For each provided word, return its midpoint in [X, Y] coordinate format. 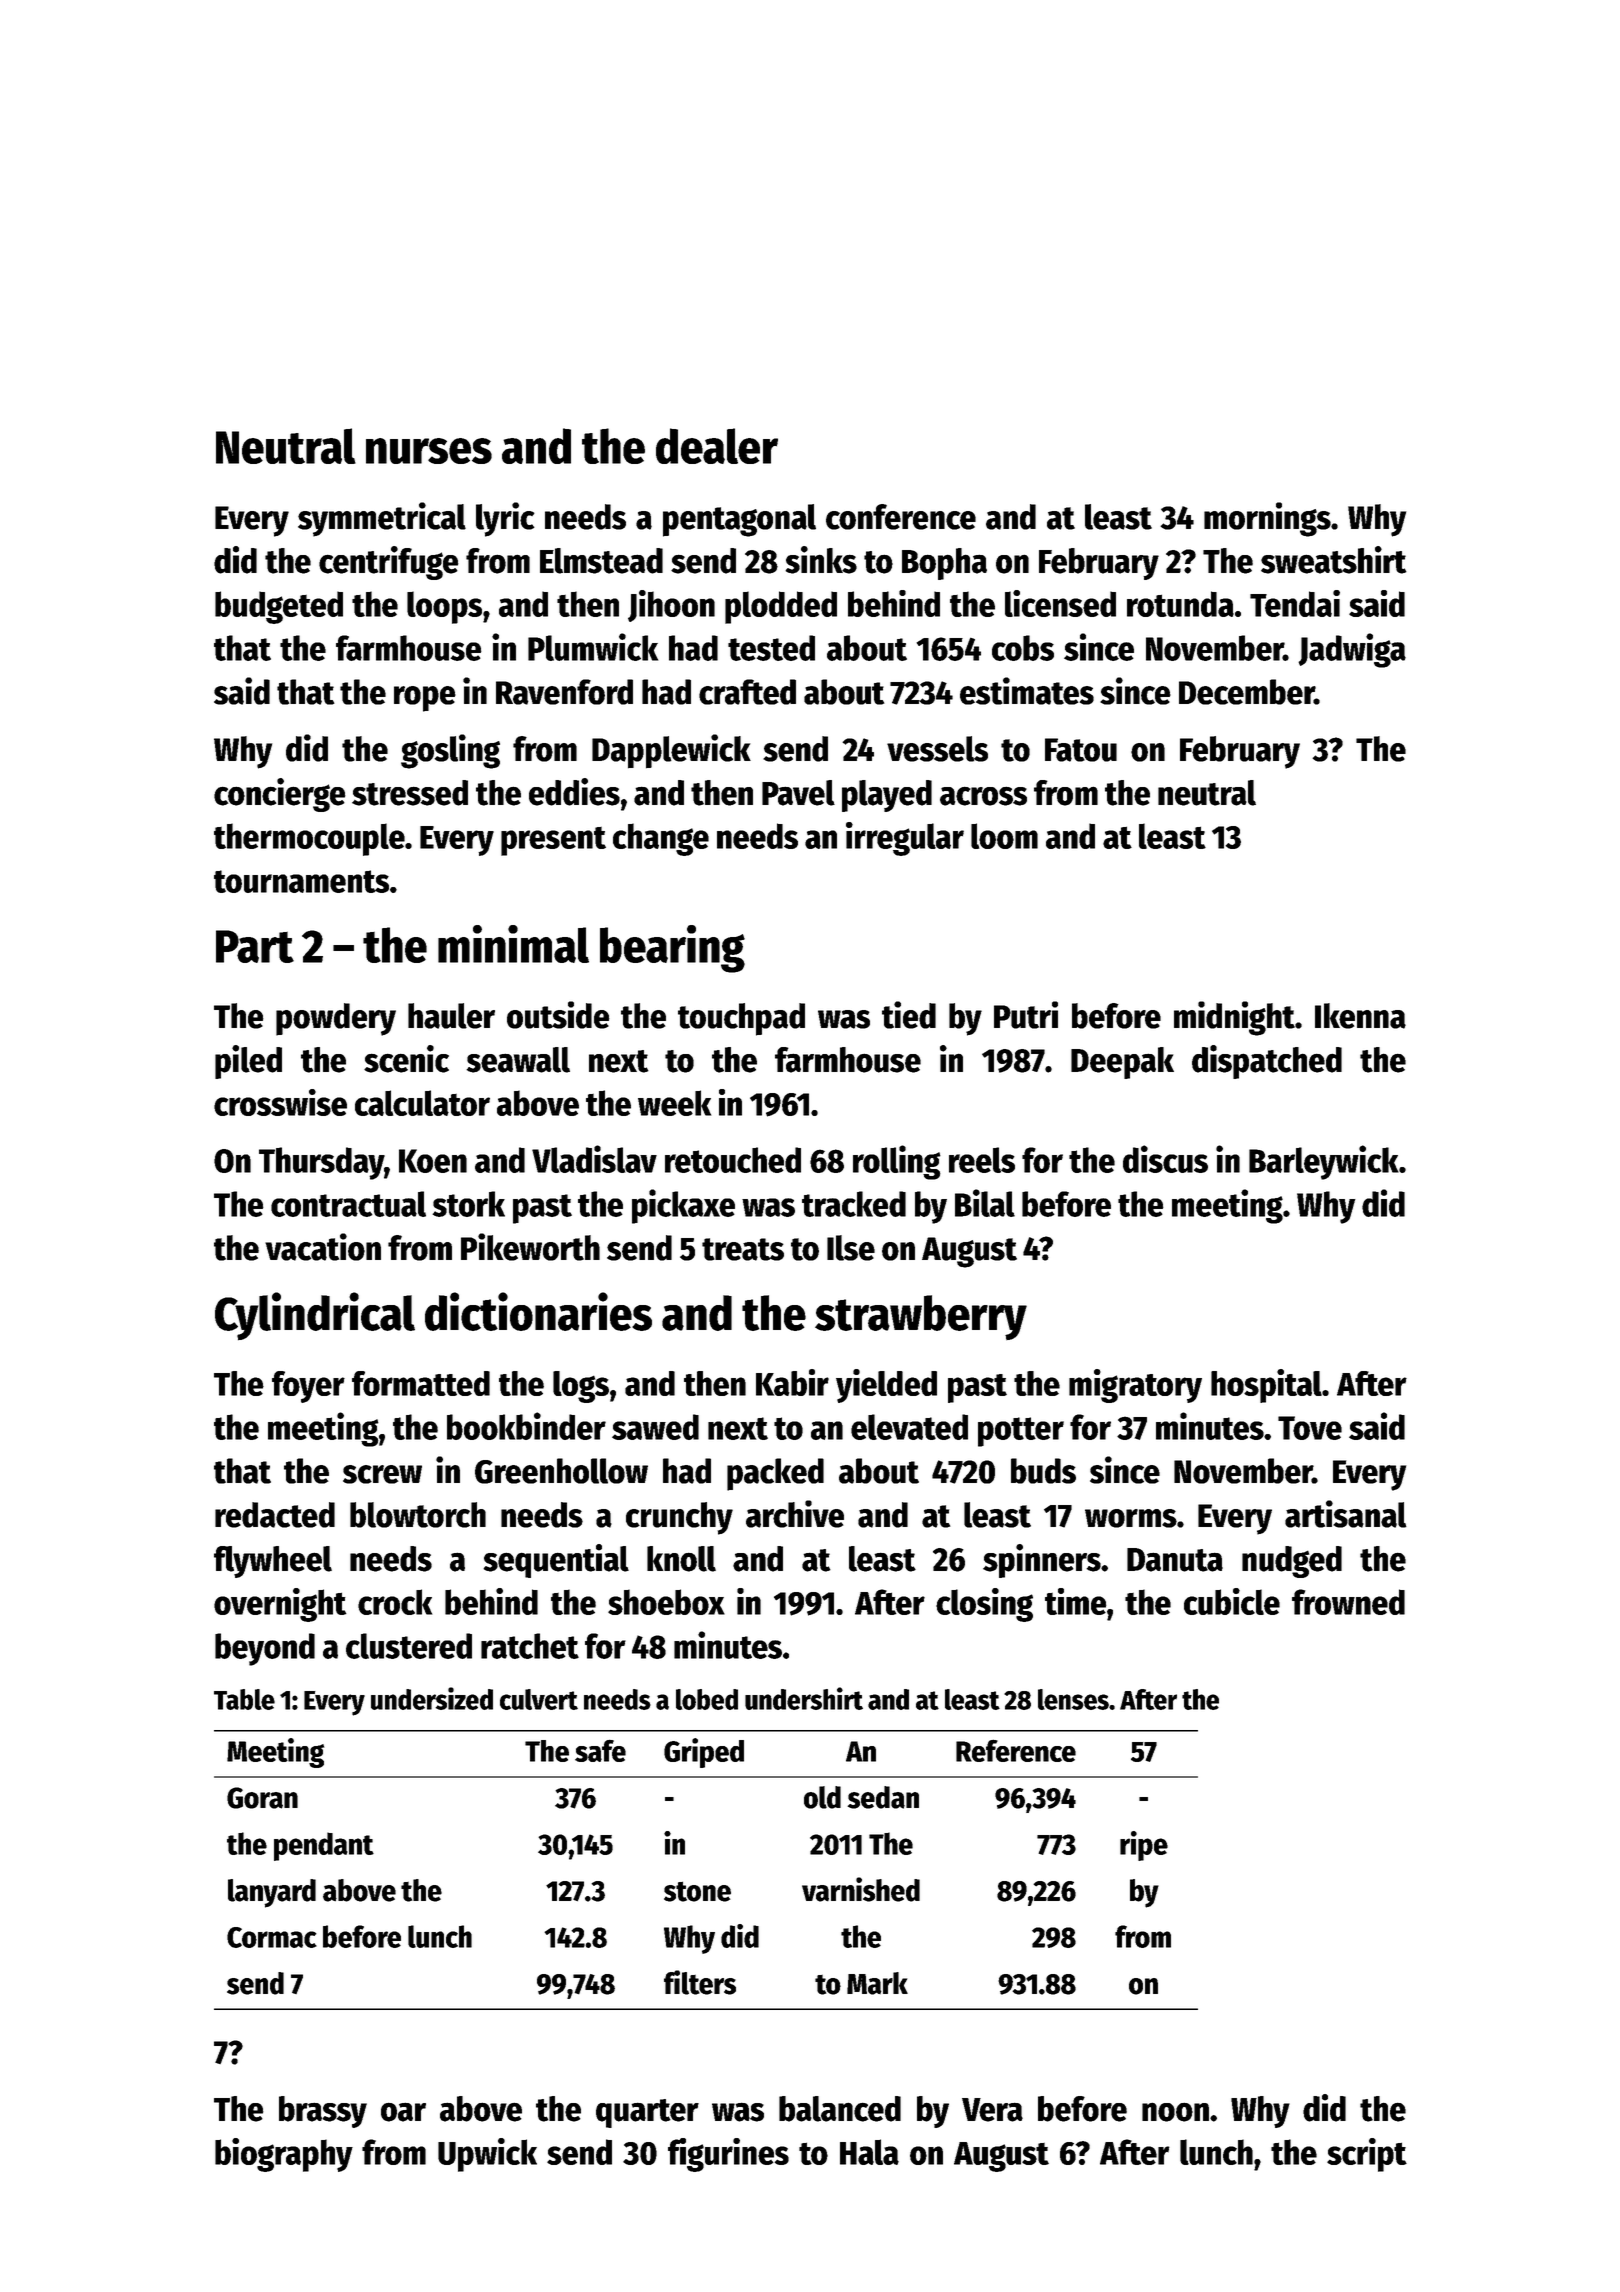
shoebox [666, 1602]
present [553, 841]
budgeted [279, 607]
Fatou [1081, 750]
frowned [1348, 1602]
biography [284, 2155]
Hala [869, 2152]
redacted [275, 1515]
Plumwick [593, 647]
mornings [1267, 519]
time [1076, 1601]
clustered [409, 1646]
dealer [717, 446]
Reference [1016, 1750]
